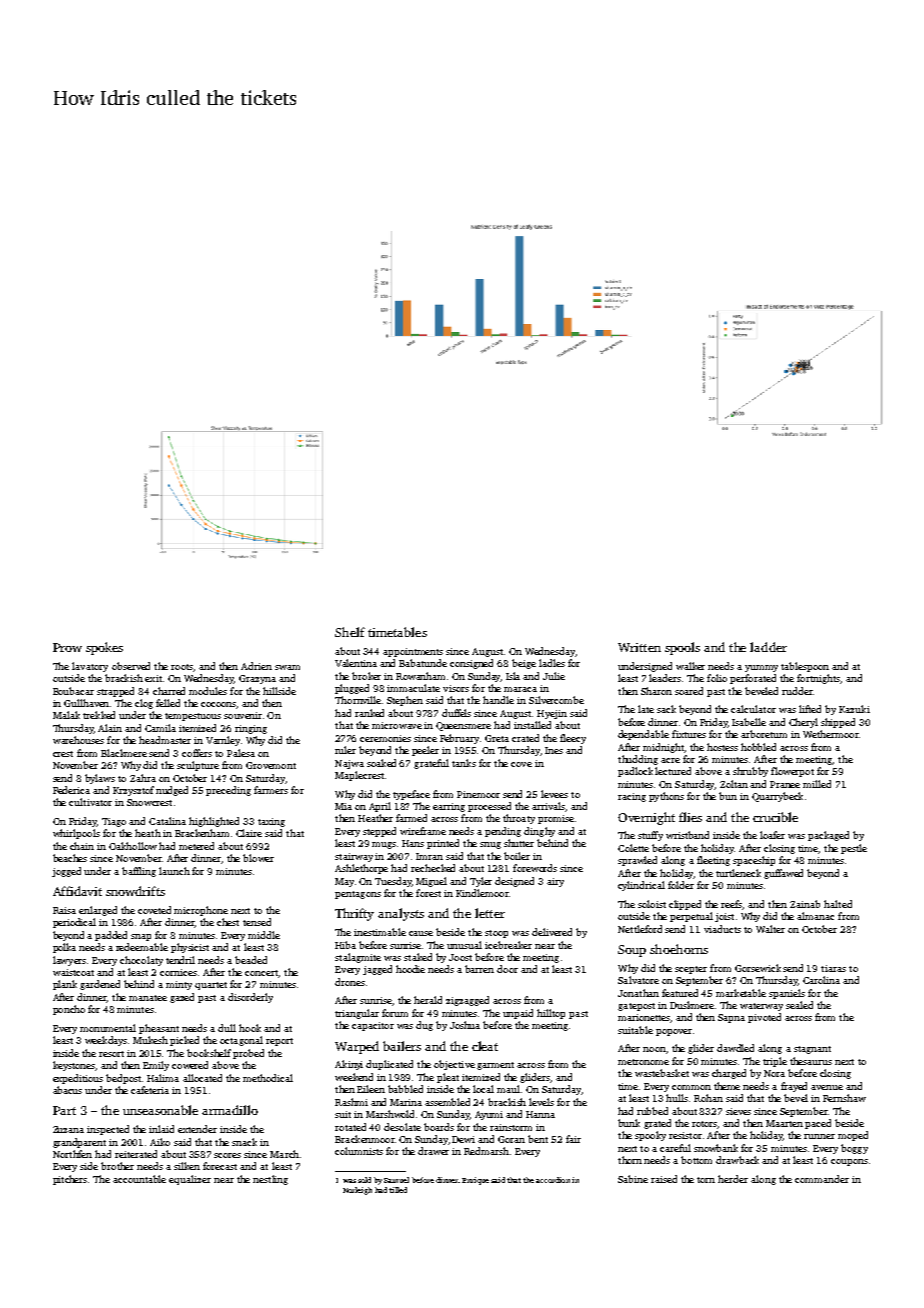 This document has width=924, height=1308. Describe the element at coordinates (70, 1180) in the document. I see `pitchers` at that location.
